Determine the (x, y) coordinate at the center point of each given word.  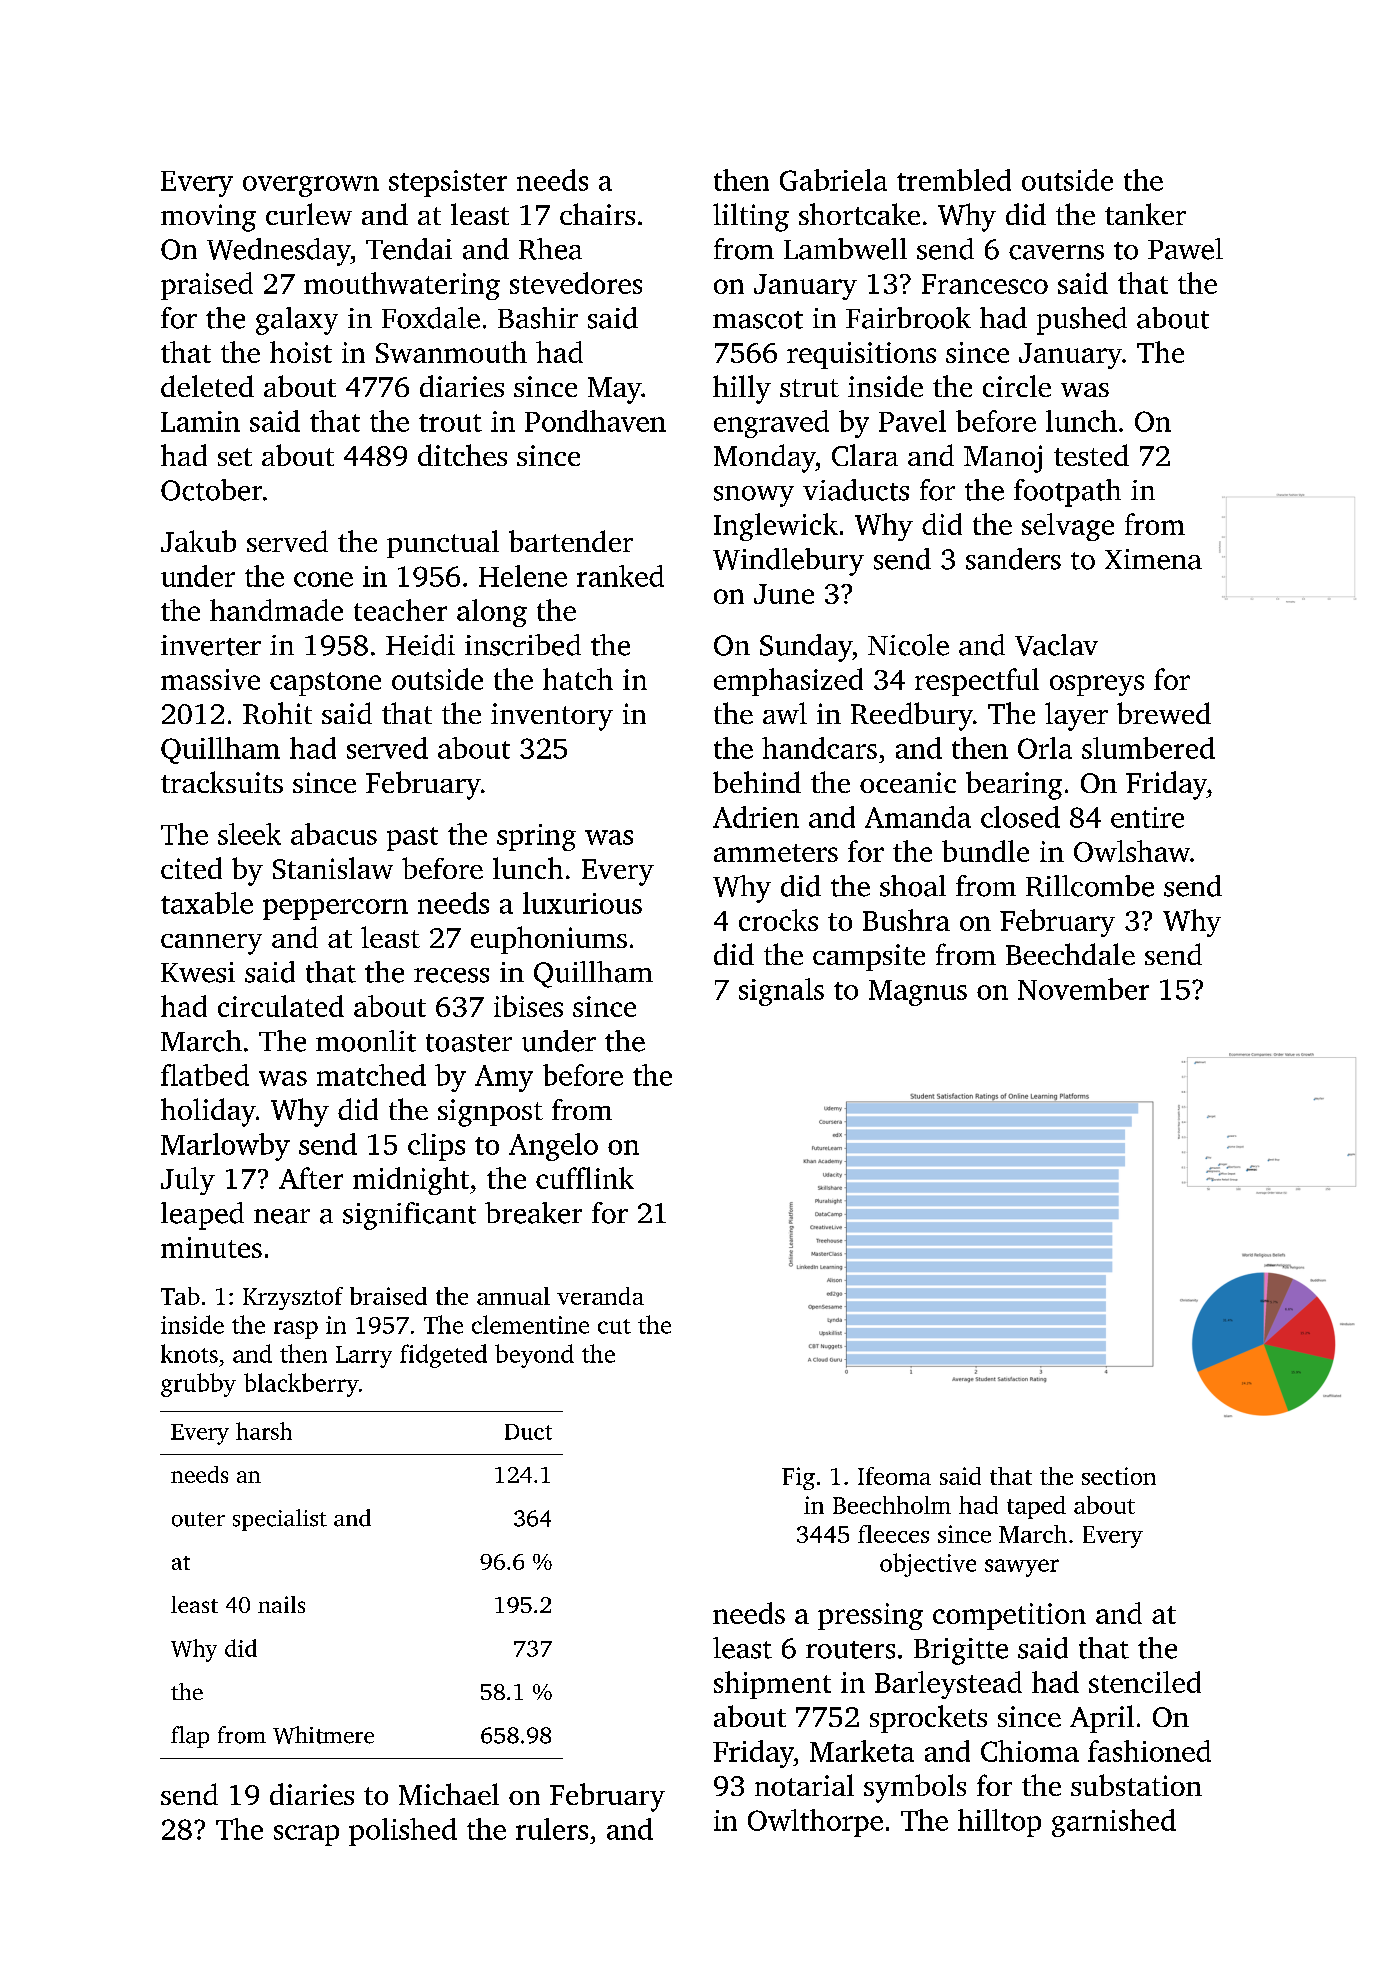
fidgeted (443, 1356)
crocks (778, 920)
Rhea (550, 249)
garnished (1114, 1823)
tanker (1145, 214)
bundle (985, 851)
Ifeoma (894, 1476)
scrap (306, 1835)
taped (1036, 1507)
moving (208, 218)
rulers (552, 1829)
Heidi (420, 645)
